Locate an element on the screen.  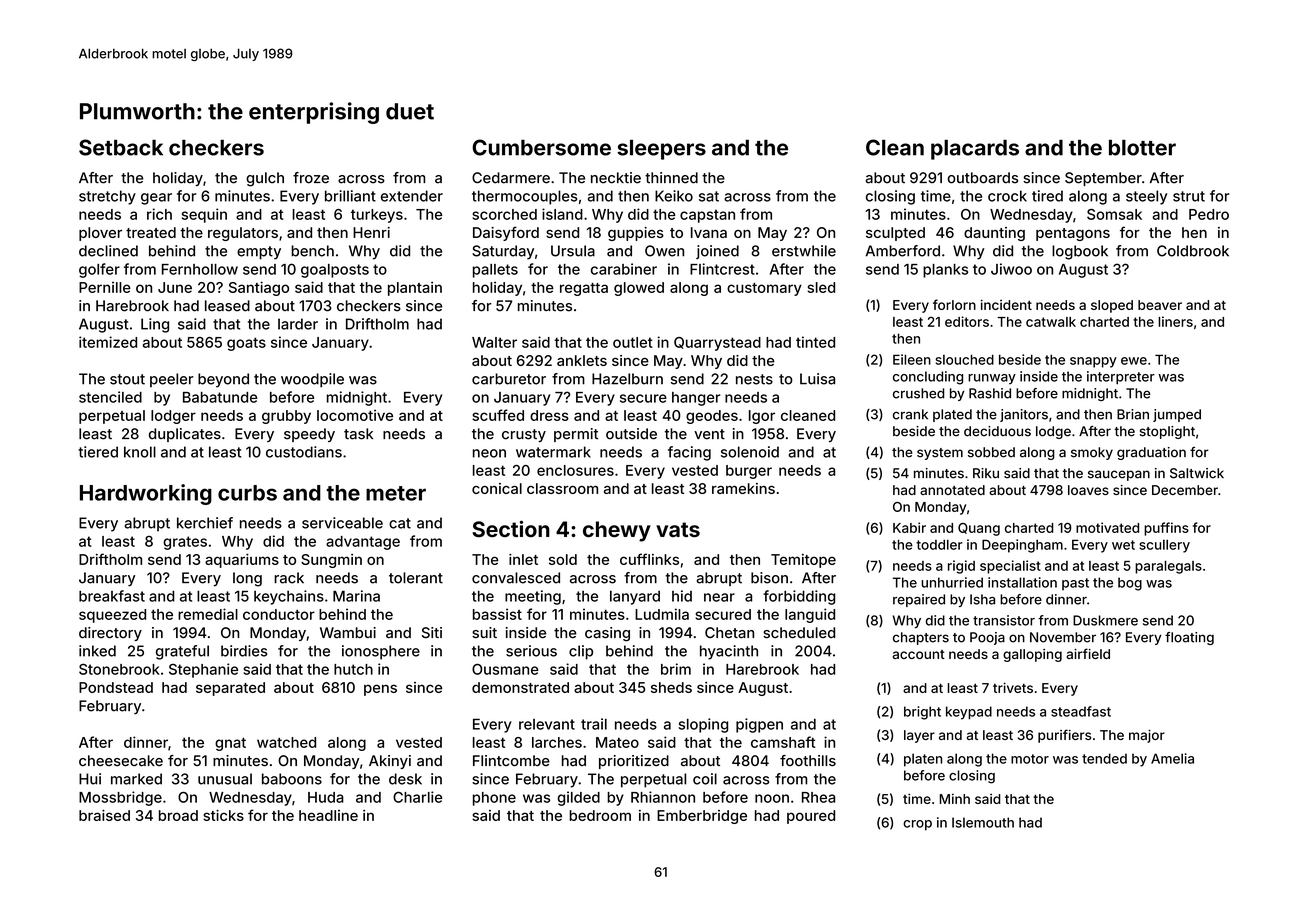
Kabir is located at coordinates (909, 527).
